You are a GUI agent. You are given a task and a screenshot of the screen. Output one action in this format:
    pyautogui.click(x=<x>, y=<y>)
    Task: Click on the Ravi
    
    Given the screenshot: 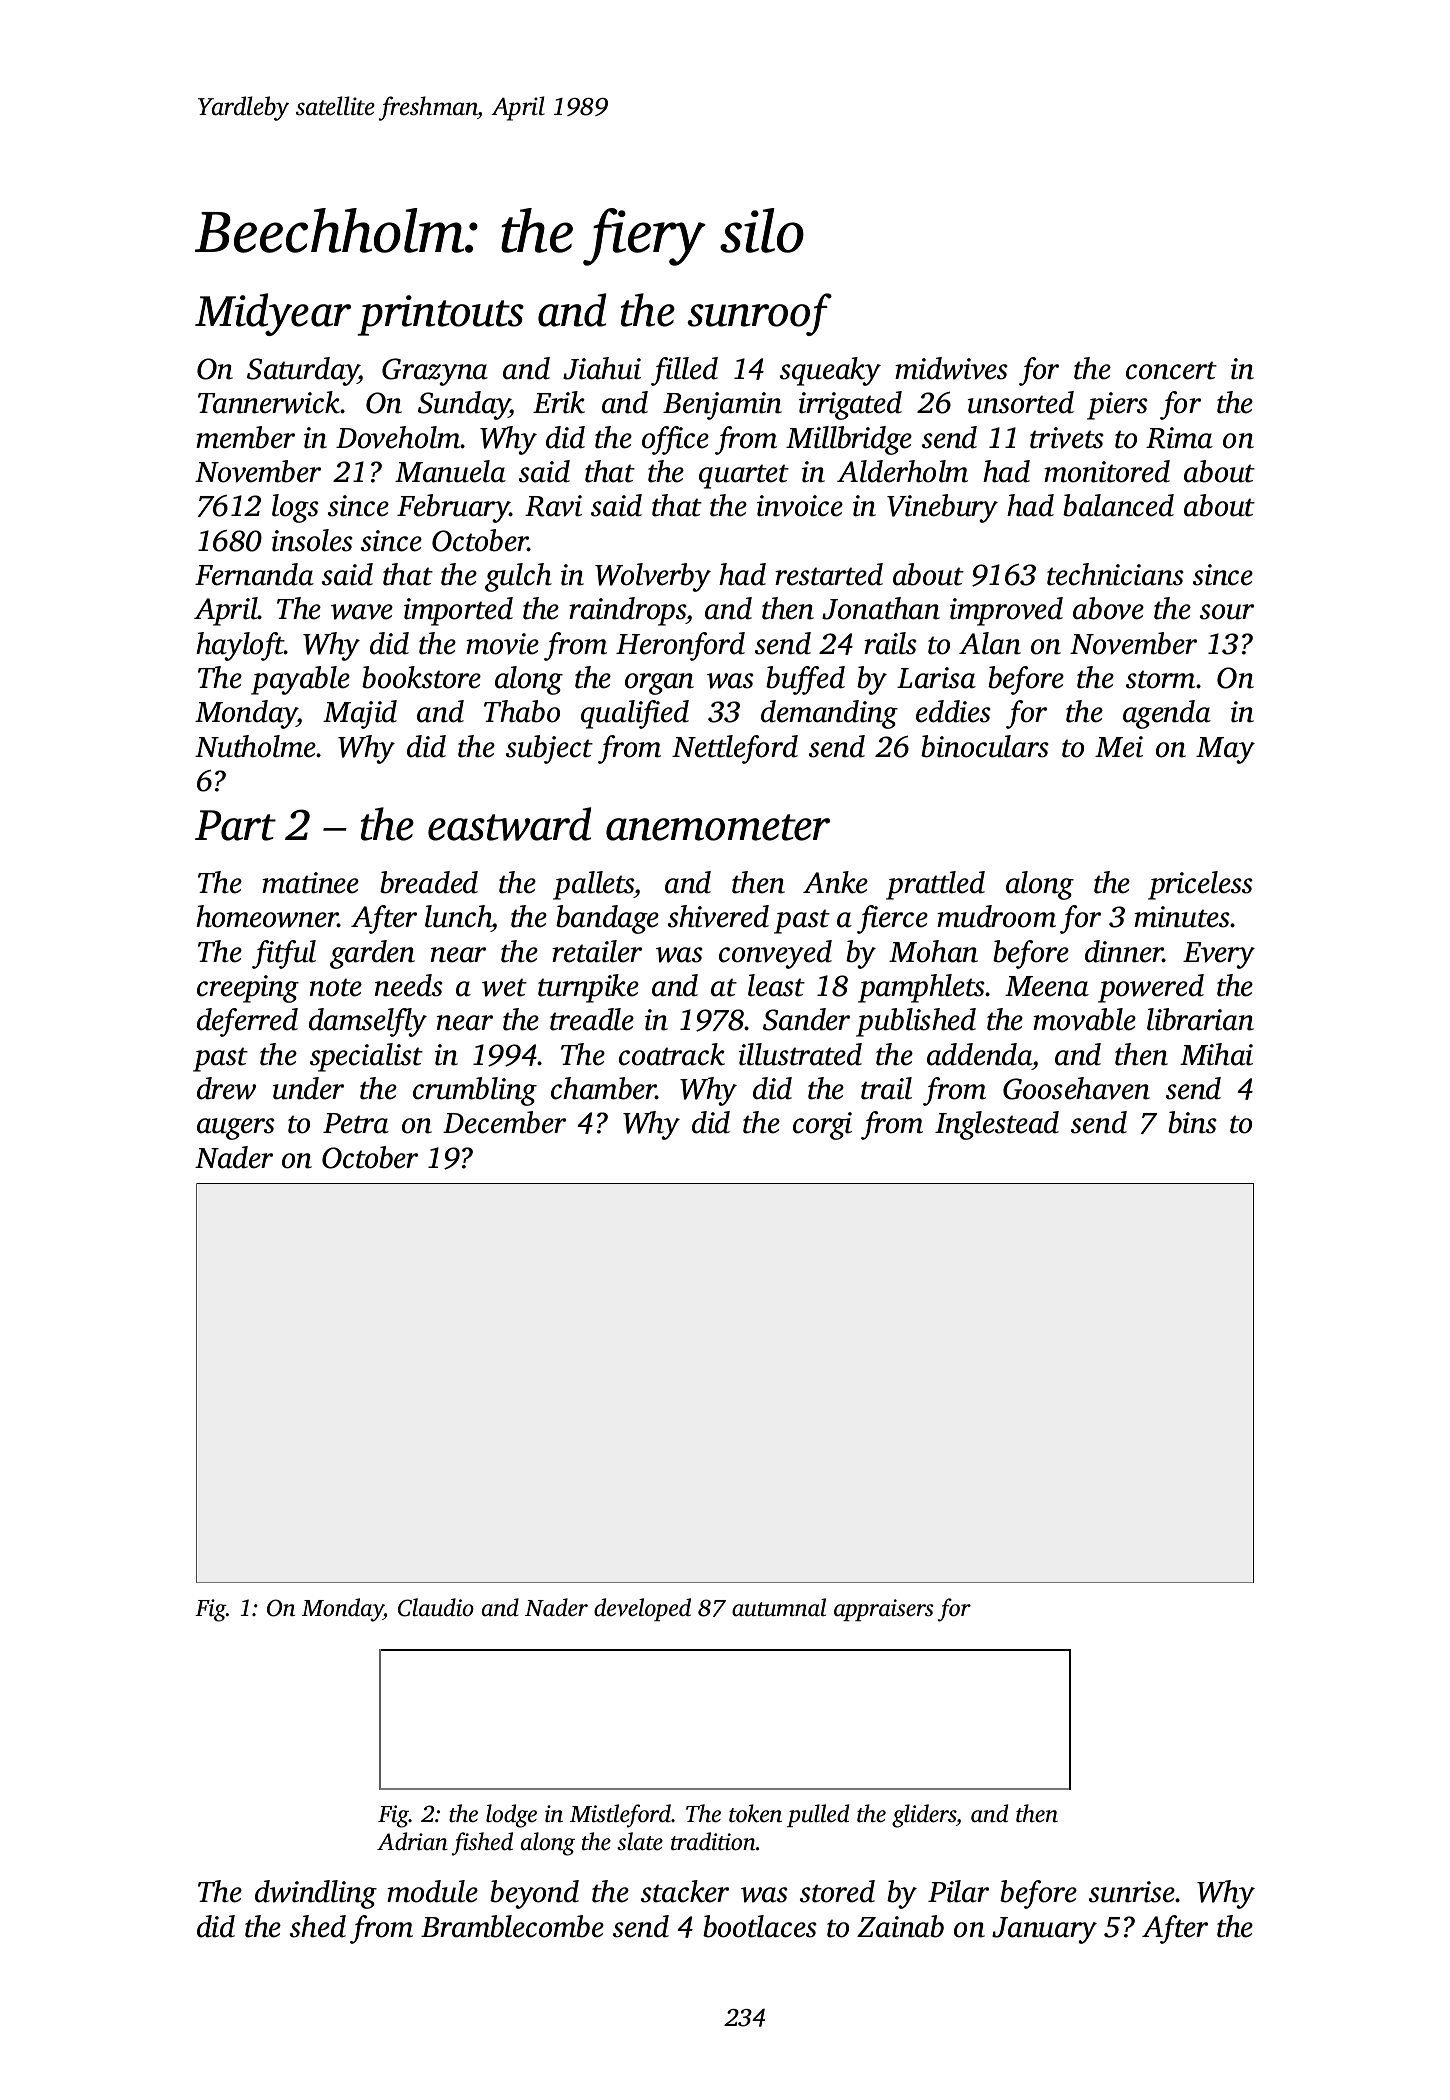 What is the action you would take?
    pyautogui.click(x=553, y=506)
